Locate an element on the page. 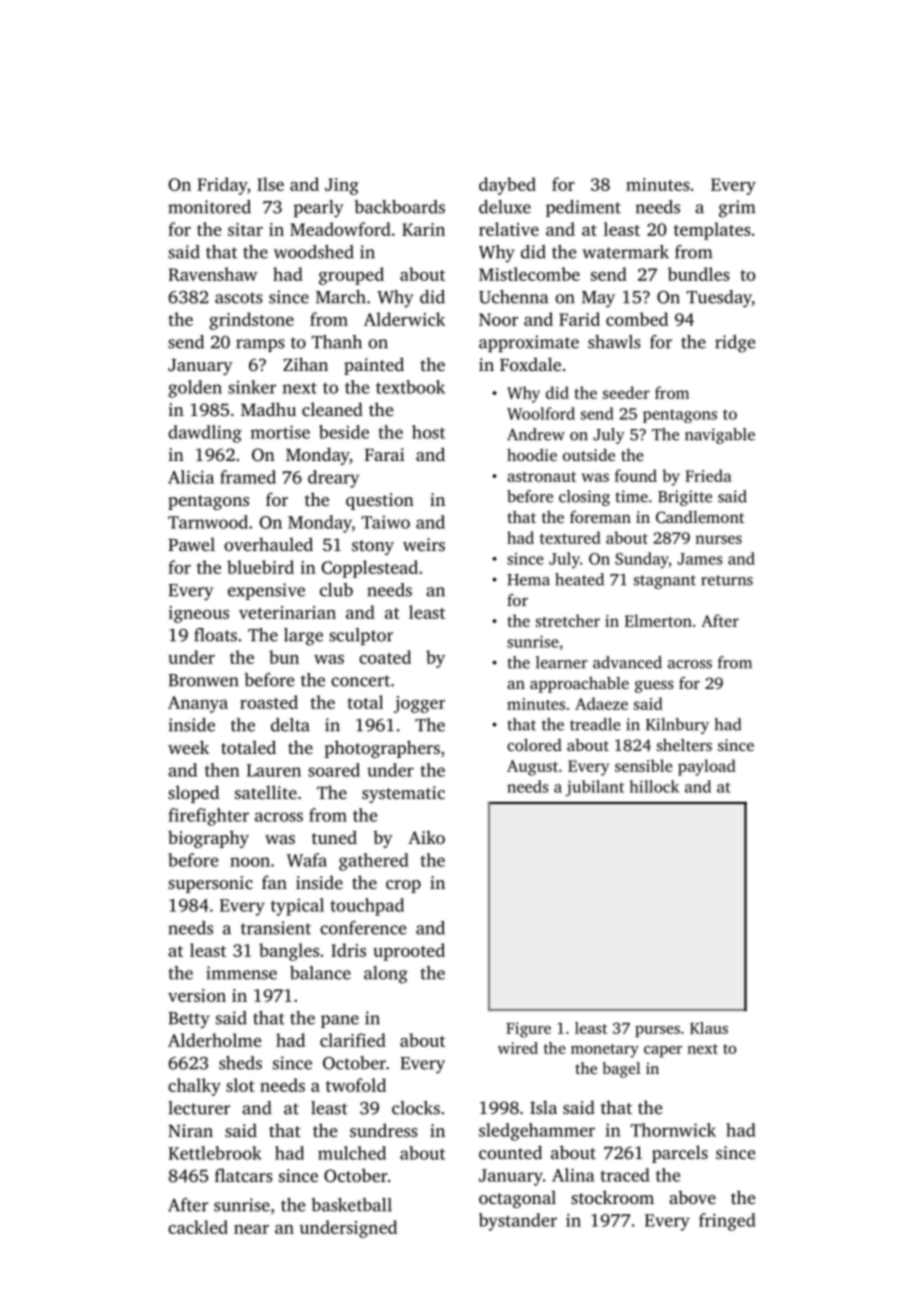 The width and height of the document is (924, 1311). delta is located at coordinates (290, 725).
